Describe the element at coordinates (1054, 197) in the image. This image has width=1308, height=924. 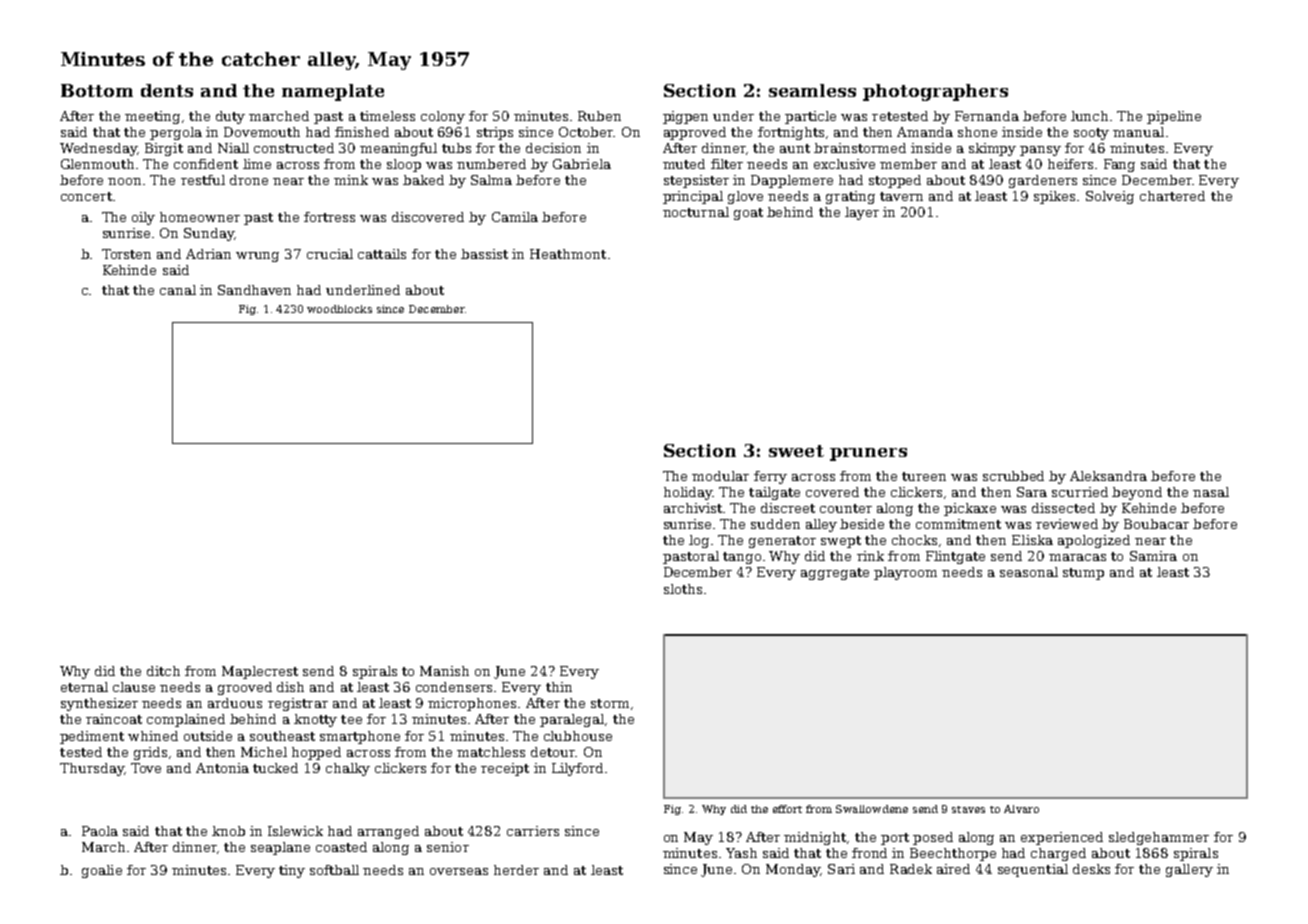
I see `spikes` at that location.
